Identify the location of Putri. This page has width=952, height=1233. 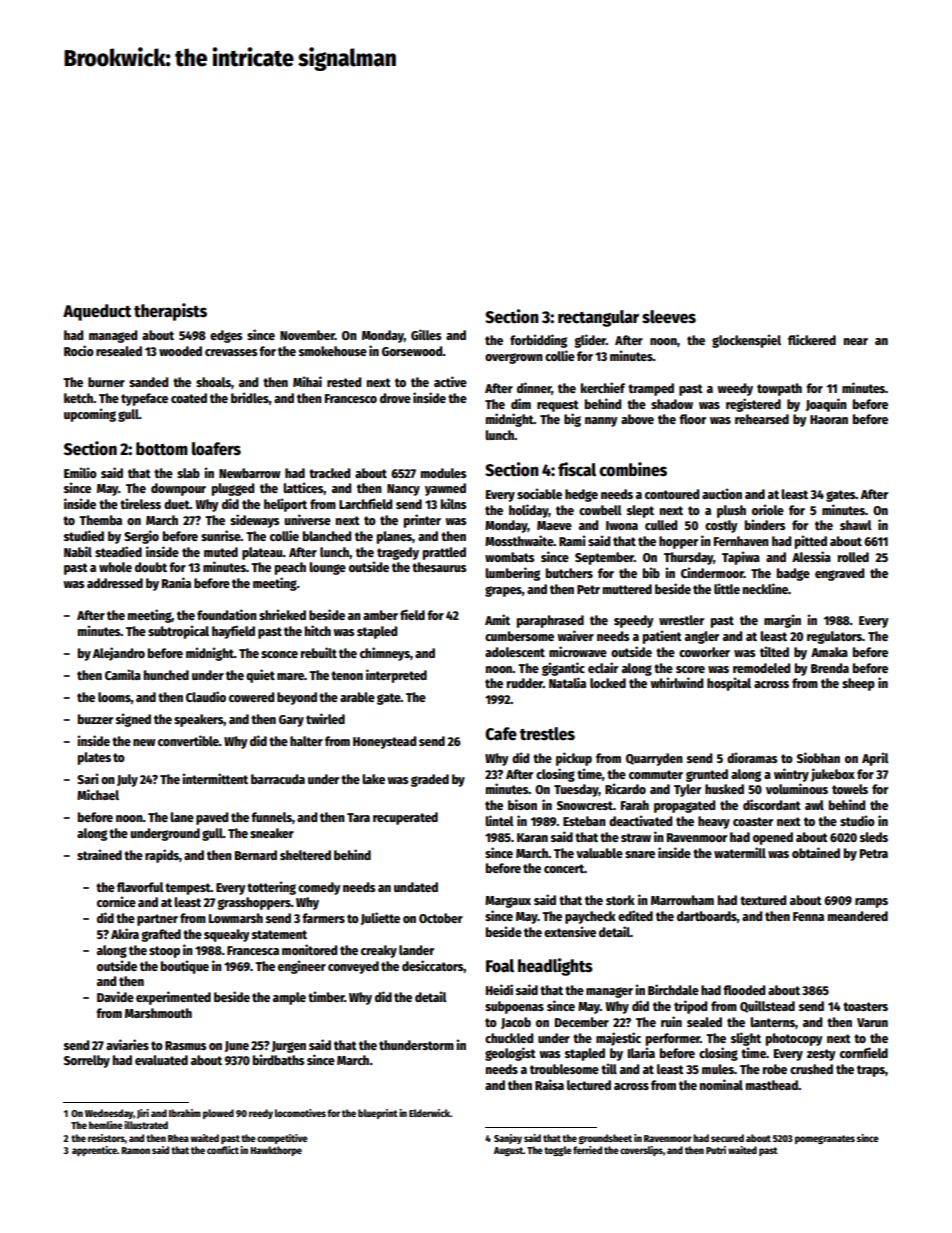
(716, 1150).
